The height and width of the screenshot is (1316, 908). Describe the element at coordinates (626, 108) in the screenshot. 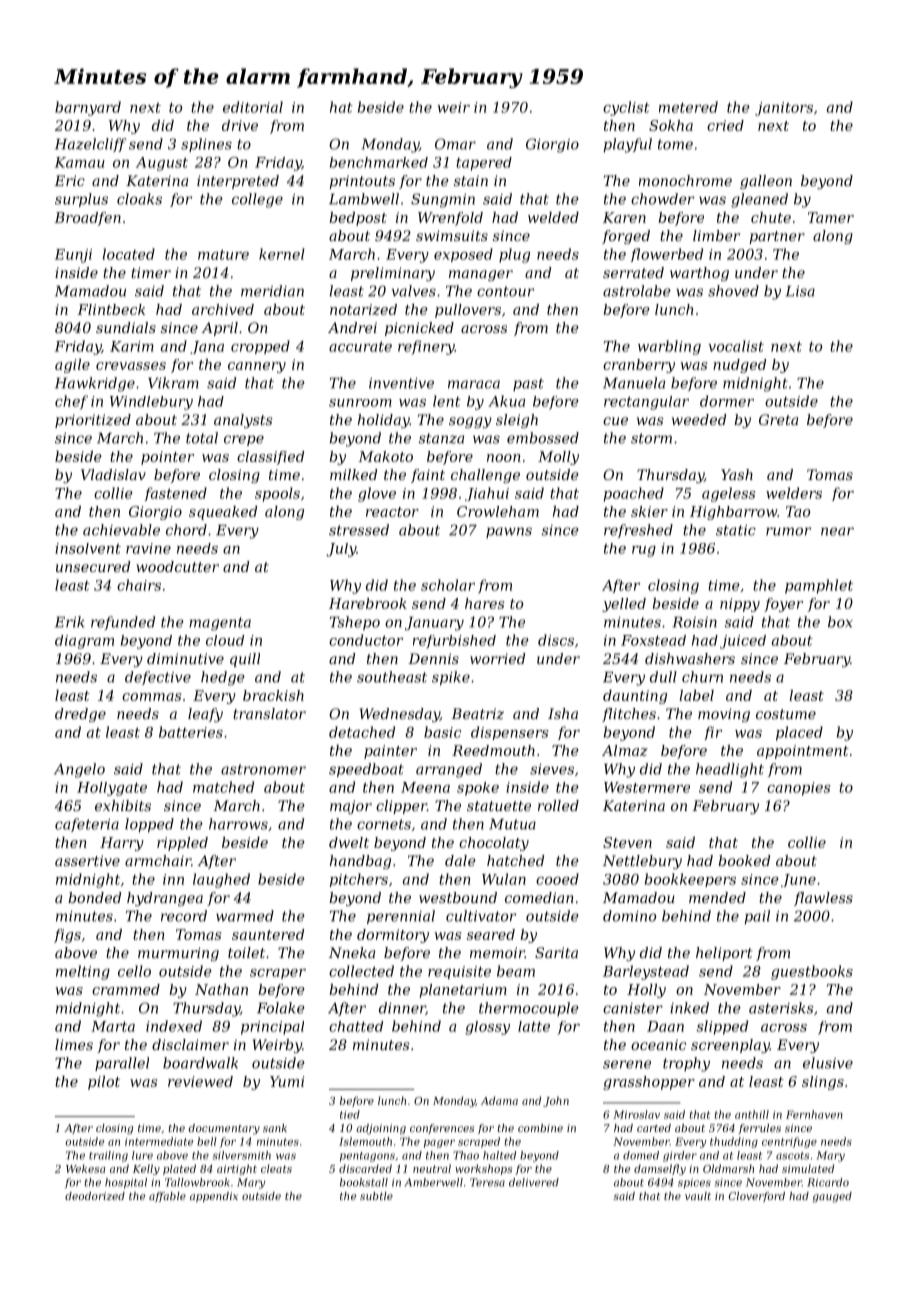

I see `cyclist` at that location.
